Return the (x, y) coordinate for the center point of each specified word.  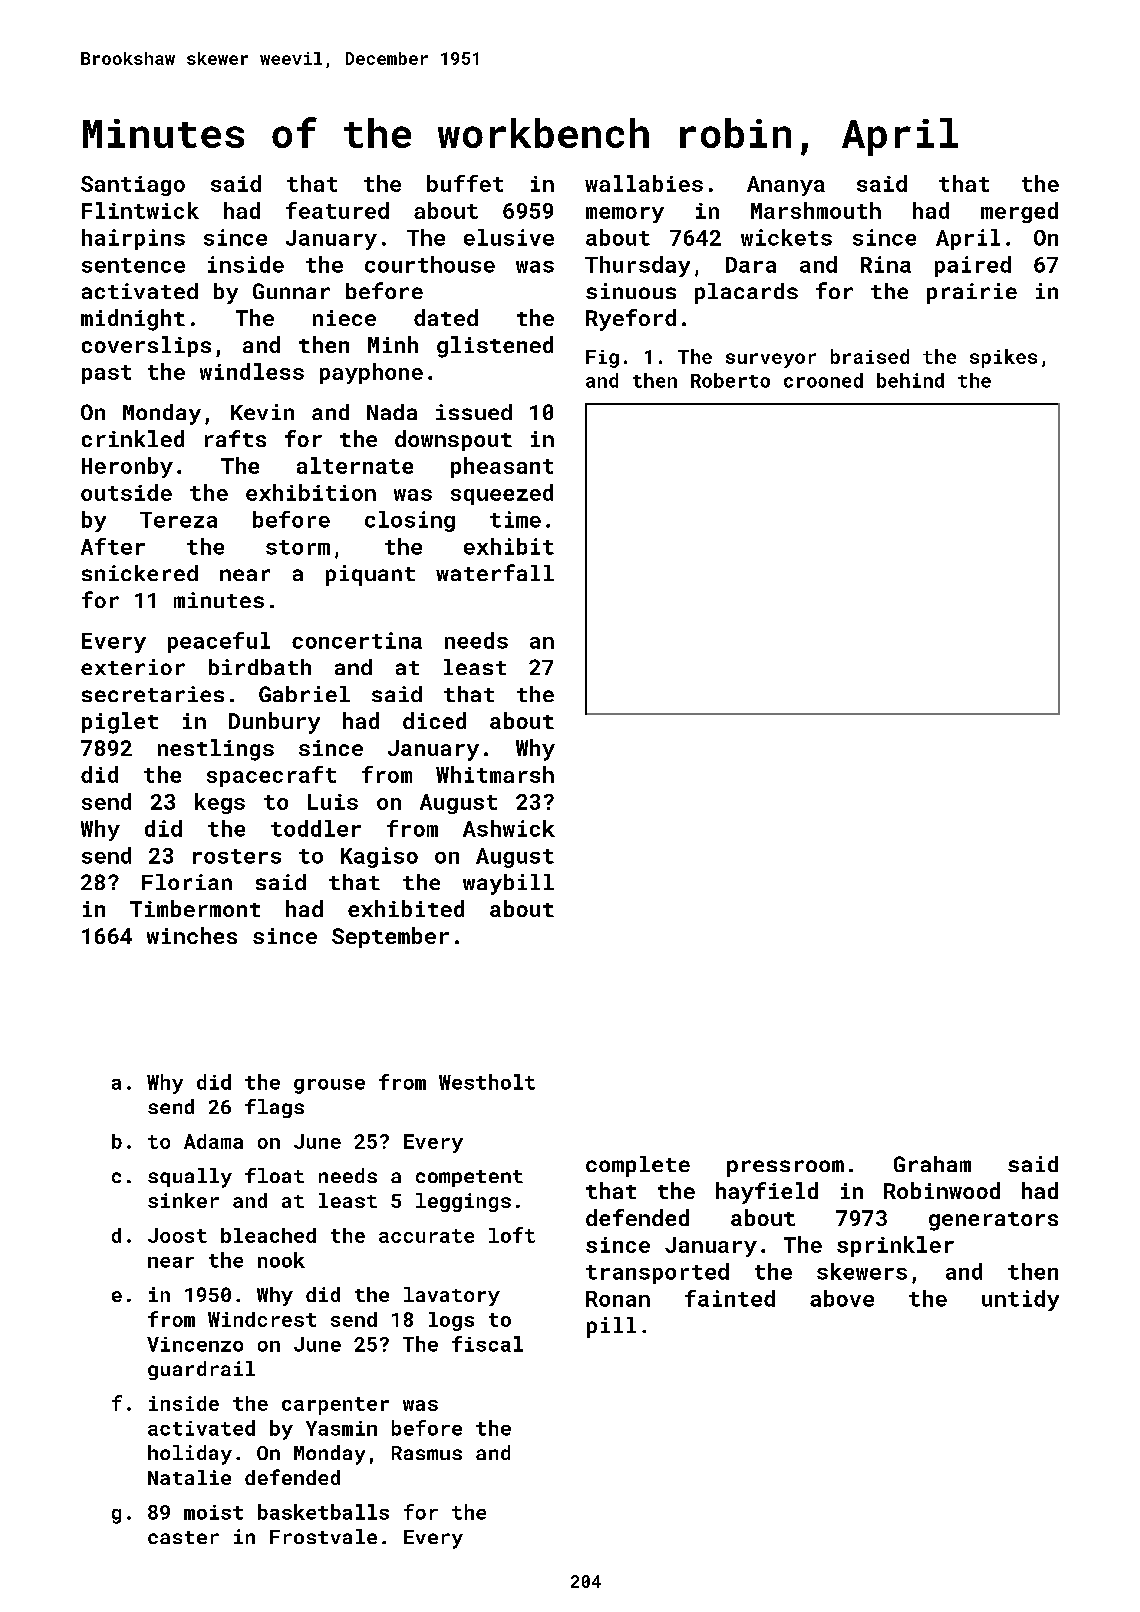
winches (192, 935)
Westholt (487, 1082)
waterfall (495, 572)
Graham (932, 1164)
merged (1019, 212)
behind (910, 380)
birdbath (260, 667)
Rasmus (427, 1453)
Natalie (189, 1477)
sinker (183, 1200)
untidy (1020, 1300)
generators (993, 1221)
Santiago (133, 186)
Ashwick (509, 828)
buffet (465, 183)
